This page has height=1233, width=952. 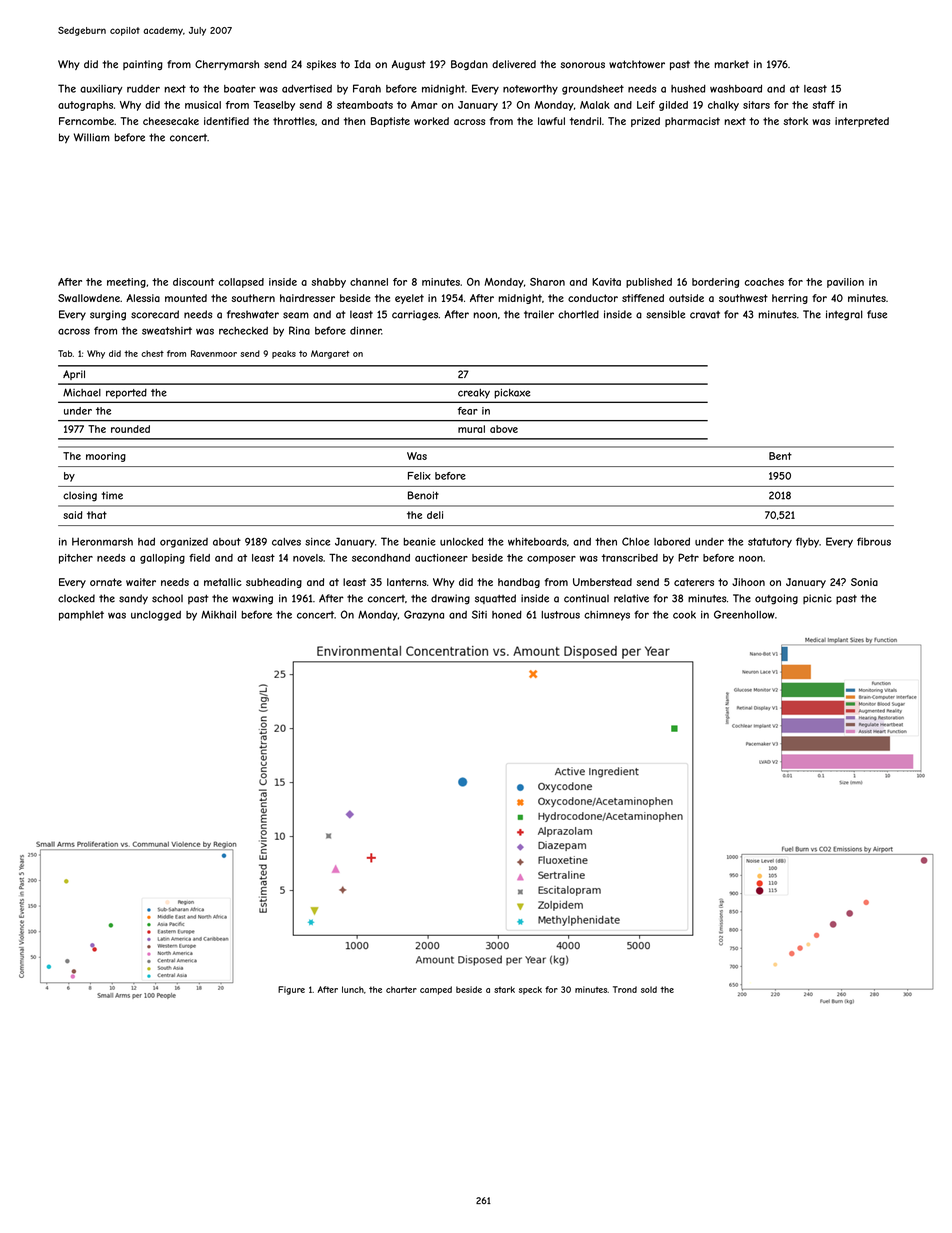 I want to click on speck, so click(x=530, y=990).
